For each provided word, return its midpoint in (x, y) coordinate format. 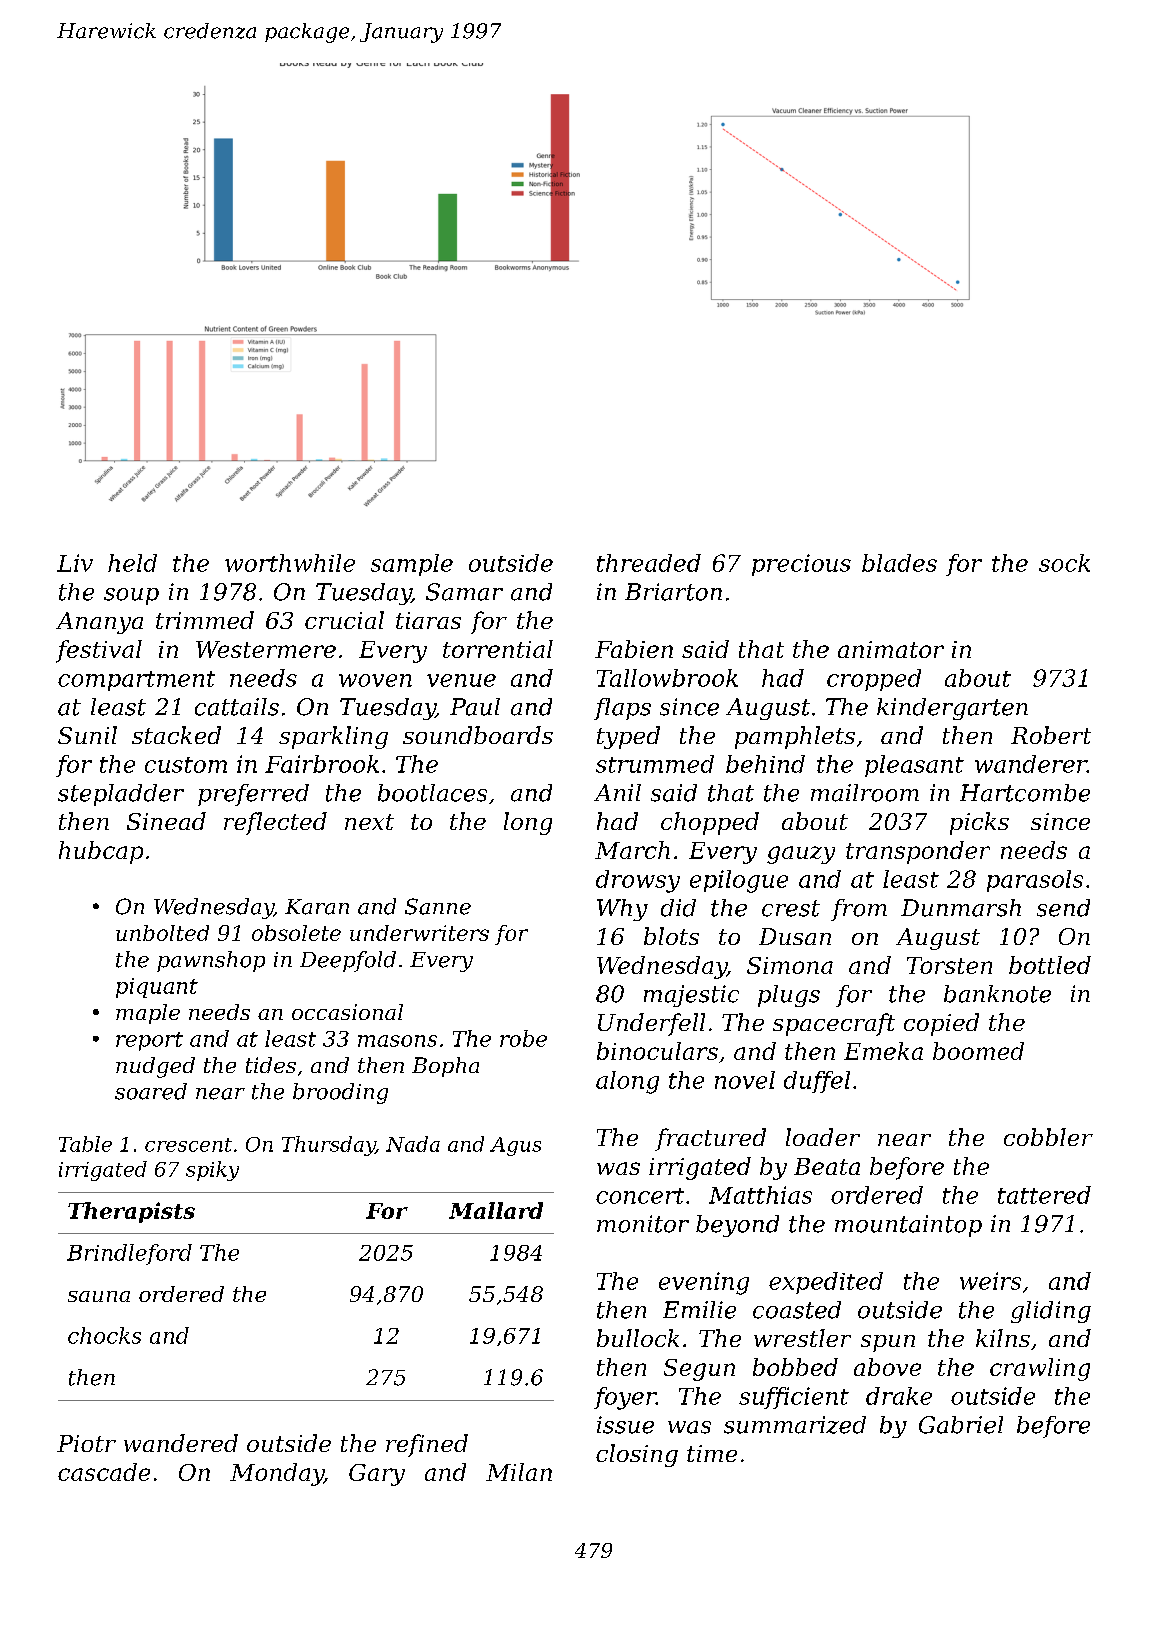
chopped (710, 823)
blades (899, 563)
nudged (155, 1067)
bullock (638, 1338)
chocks (104, 1335)
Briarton (673, 592)
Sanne (438, 906)
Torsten (949, 965)
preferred (253, 795)
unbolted (162, 933)
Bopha (445, 1067)
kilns (1003, 1338)
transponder (918, 852)
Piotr (86, 1443)
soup (131, 596)
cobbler (1048, 1137)
